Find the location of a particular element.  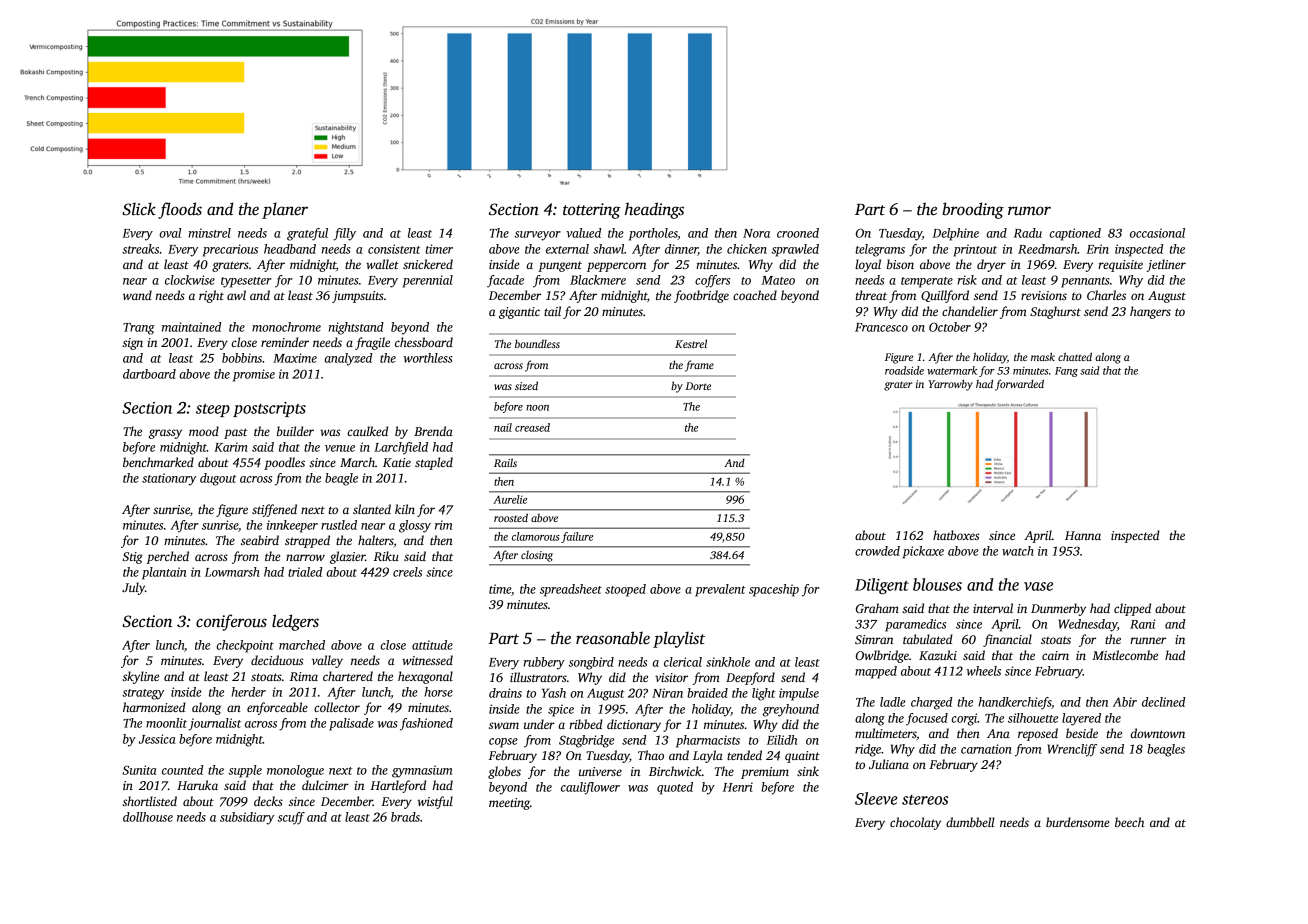

skyline is located at coordinates (140, 677).
